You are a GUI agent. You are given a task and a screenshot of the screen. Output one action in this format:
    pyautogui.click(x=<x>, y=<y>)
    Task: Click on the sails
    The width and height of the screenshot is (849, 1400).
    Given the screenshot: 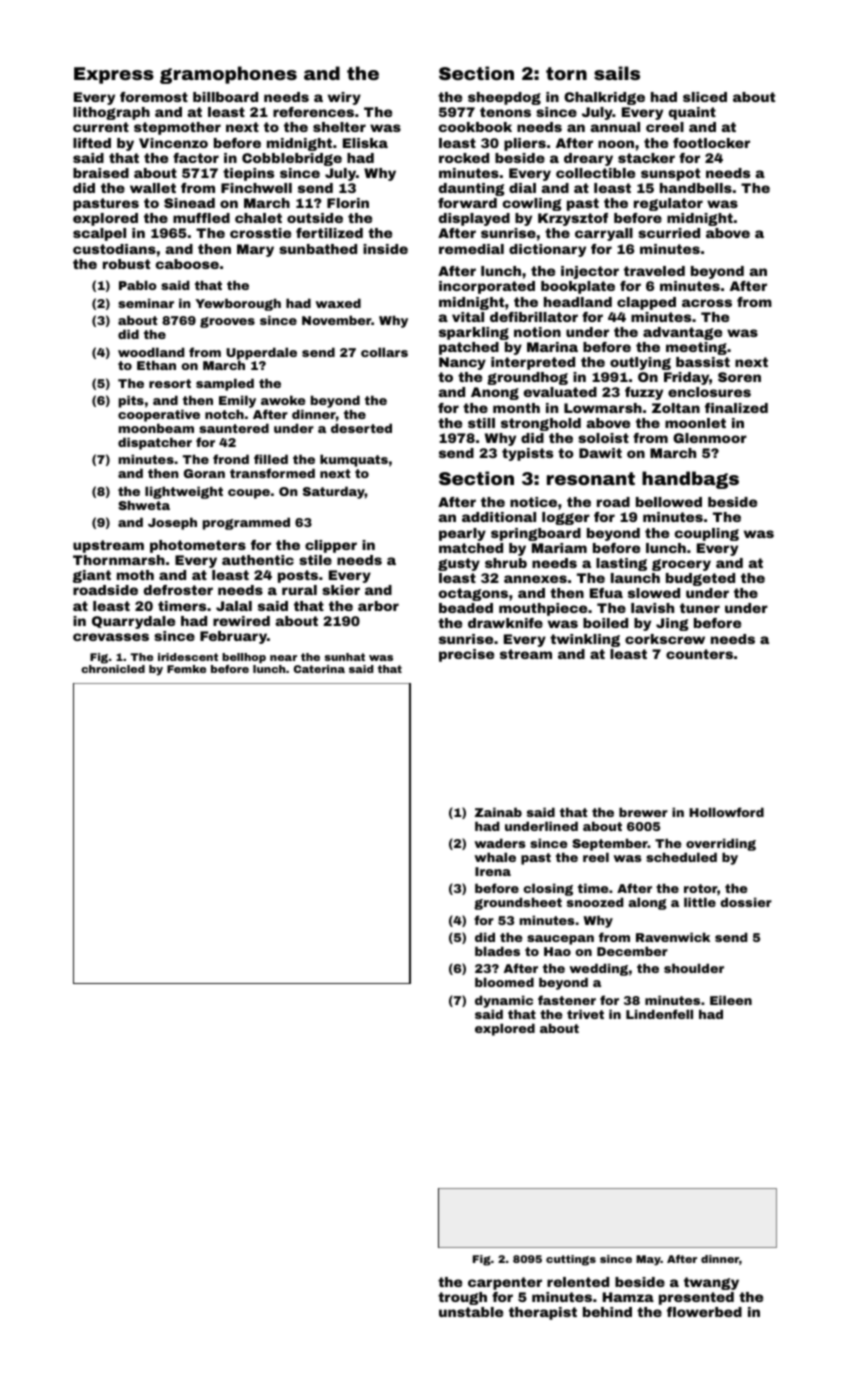 What is the action you would take?
    pyautogui.click(x=617, y=73)
